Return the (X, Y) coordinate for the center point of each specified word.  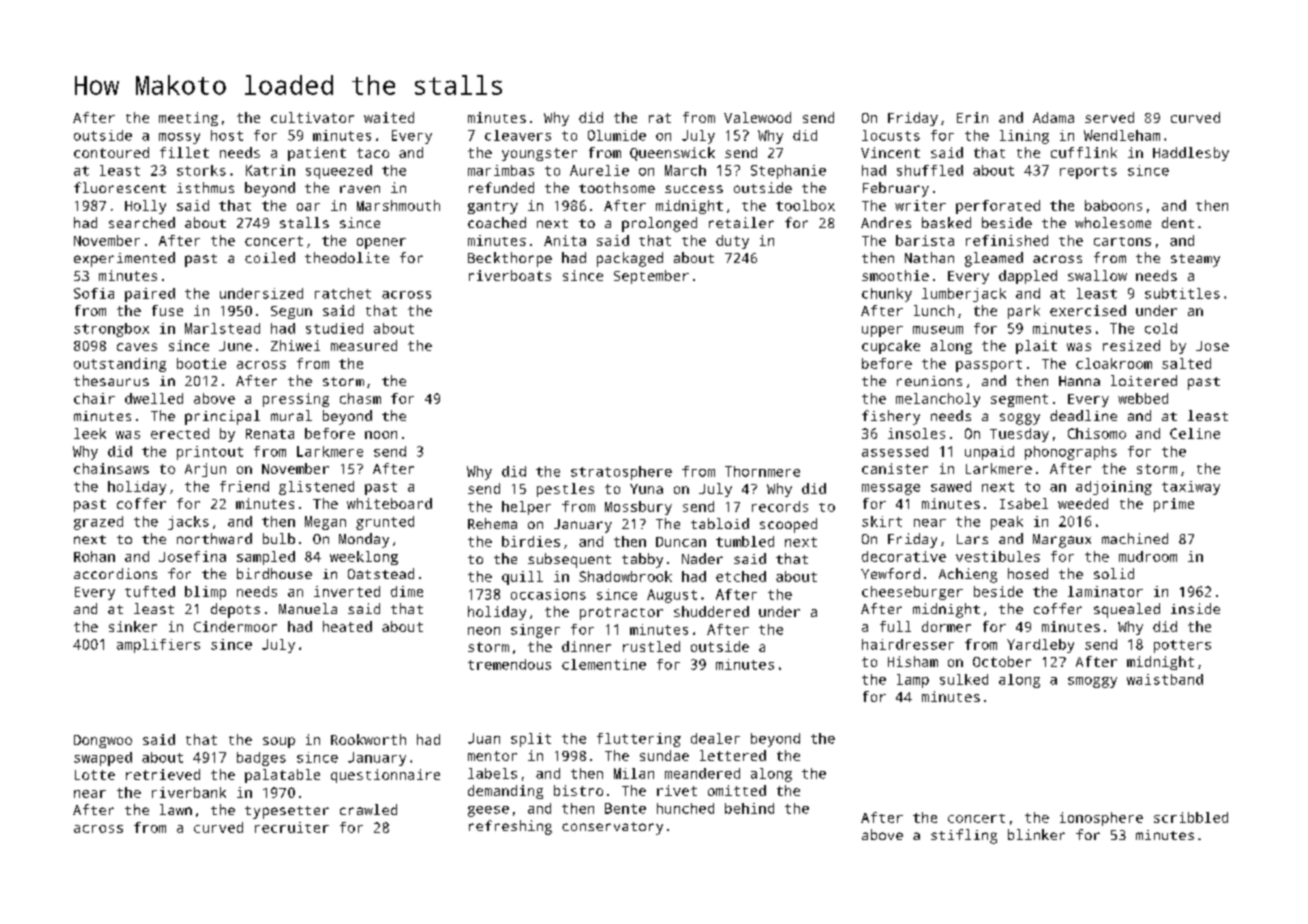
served (1109, 117)
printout (210, 453)
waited (389, 117)
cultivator (312, 117)
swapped (103, 759)
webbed (1143, 398)
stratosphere (621, 473)
